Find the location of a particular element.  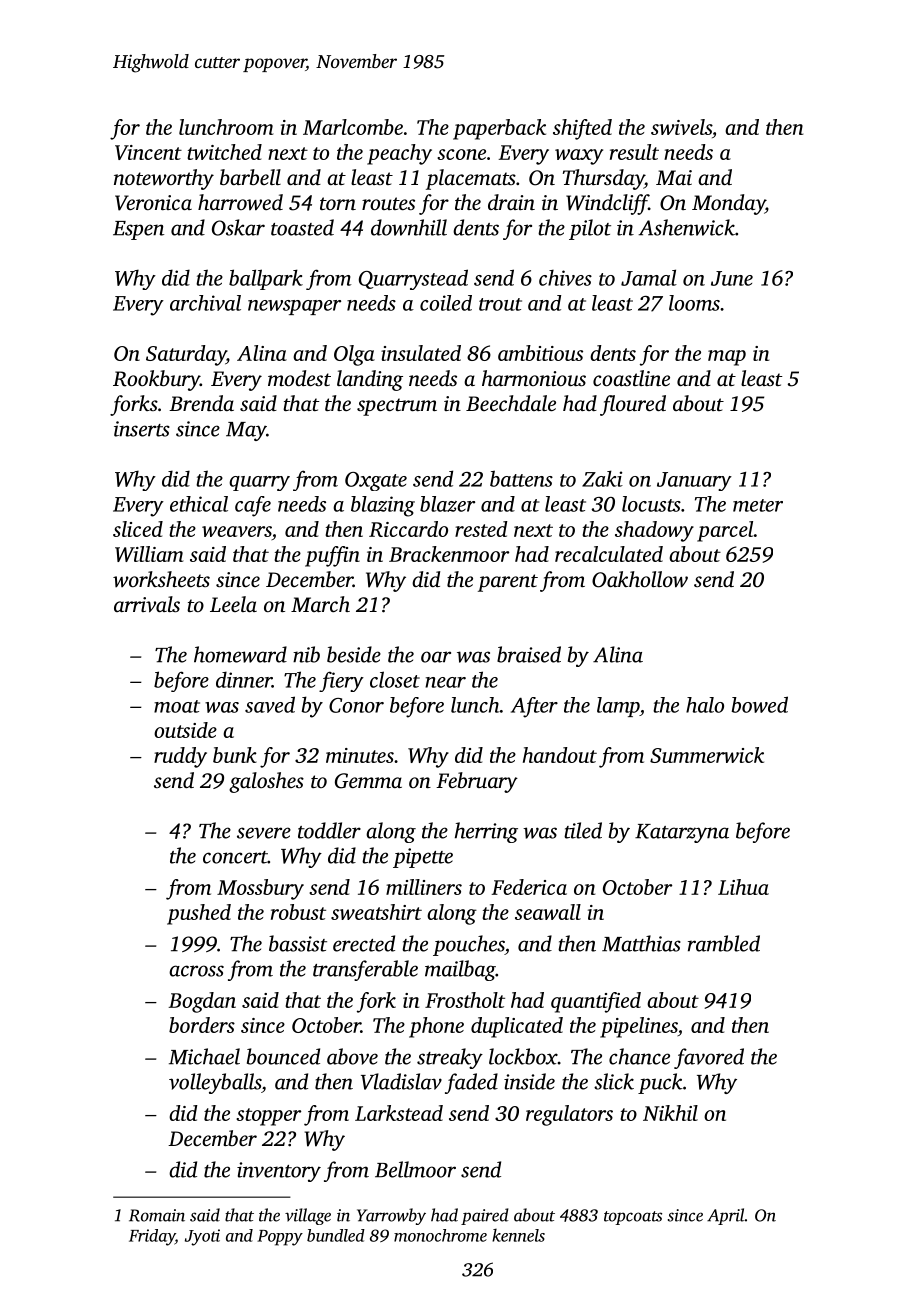

Mossbury is located at coordinates (260, 889).
